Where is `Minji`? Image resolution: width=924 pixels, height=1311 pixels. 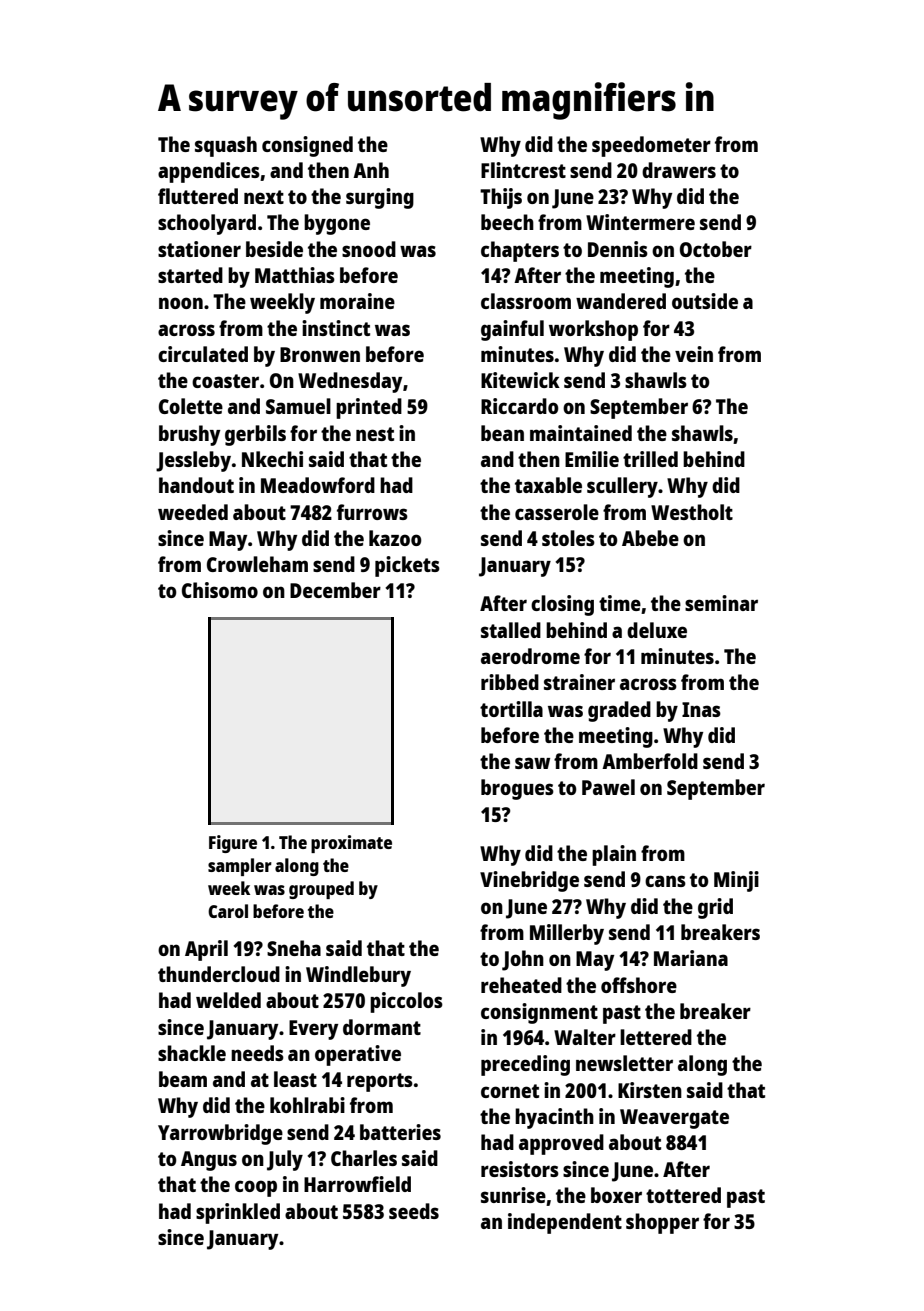
Minji is located at coordinates (736, 881).
